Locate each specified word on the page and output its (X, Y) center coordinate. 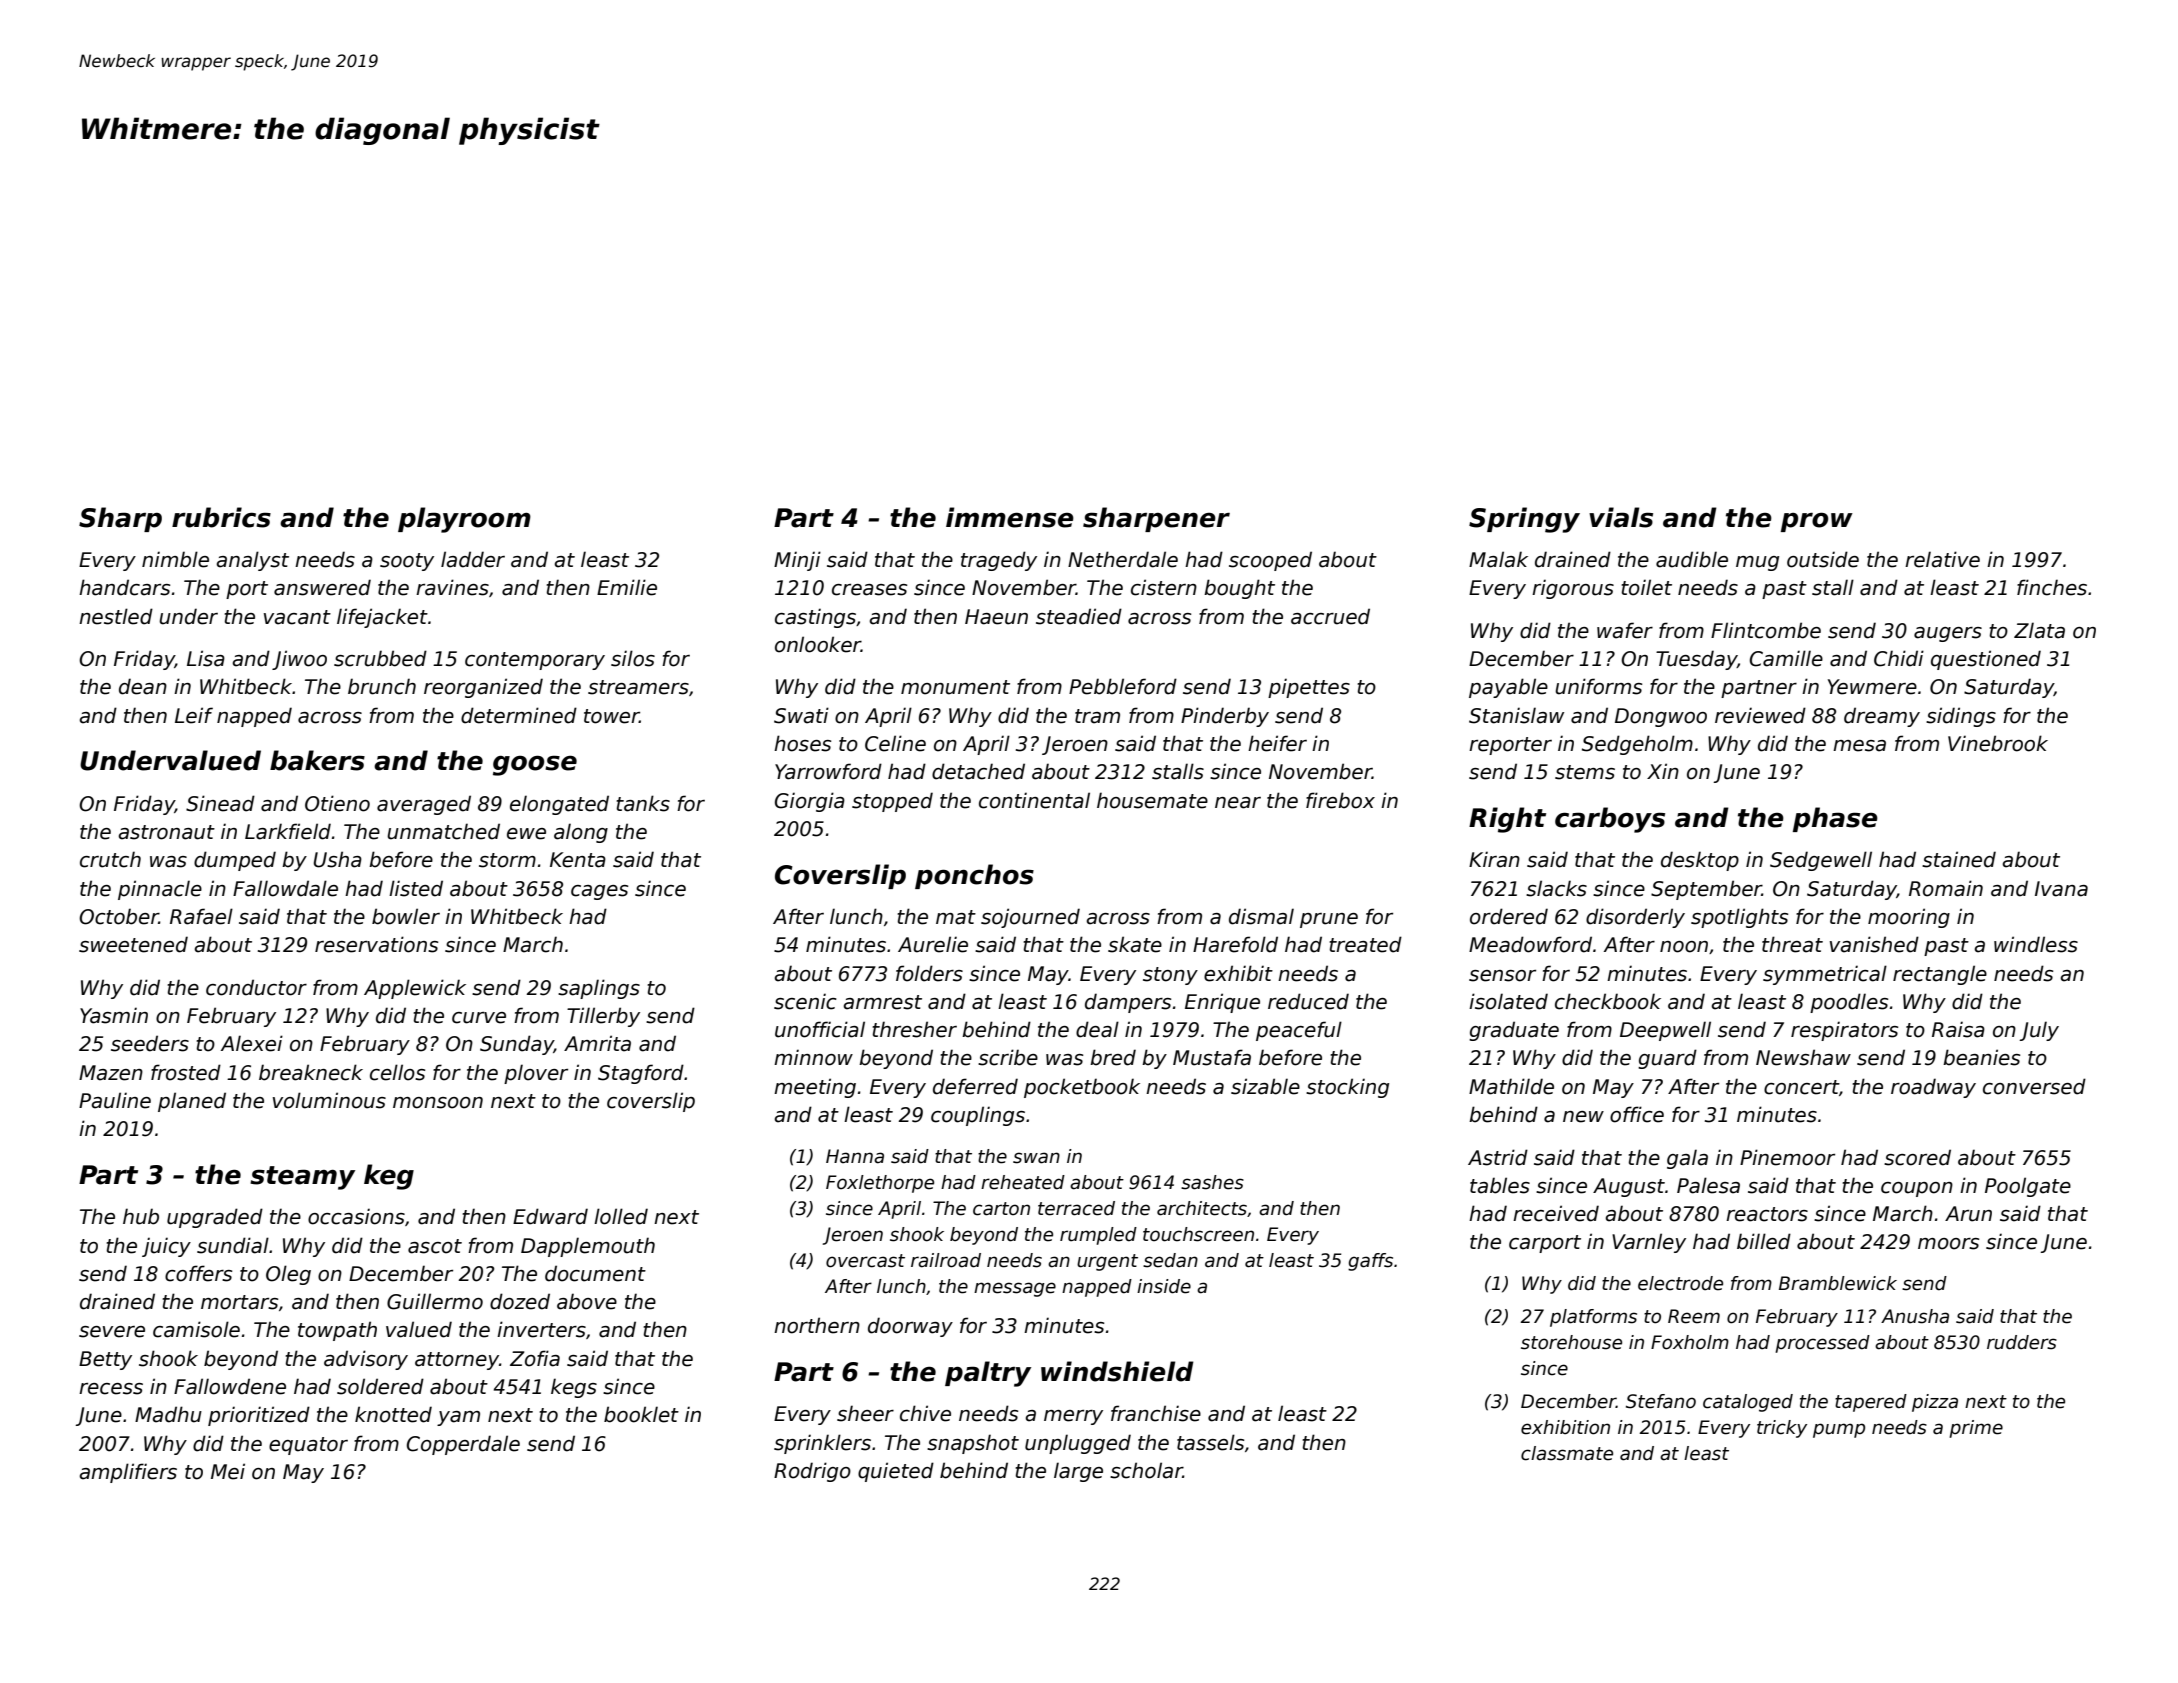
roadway (1933, 1088)
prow (1817, 522)
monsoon (438, 1103)
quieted (896, 1472)
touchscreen (1198, 1234)
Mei (228, 1471)
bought (1239, 589)
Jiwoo (299, 660)
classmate (1567, 1453)
